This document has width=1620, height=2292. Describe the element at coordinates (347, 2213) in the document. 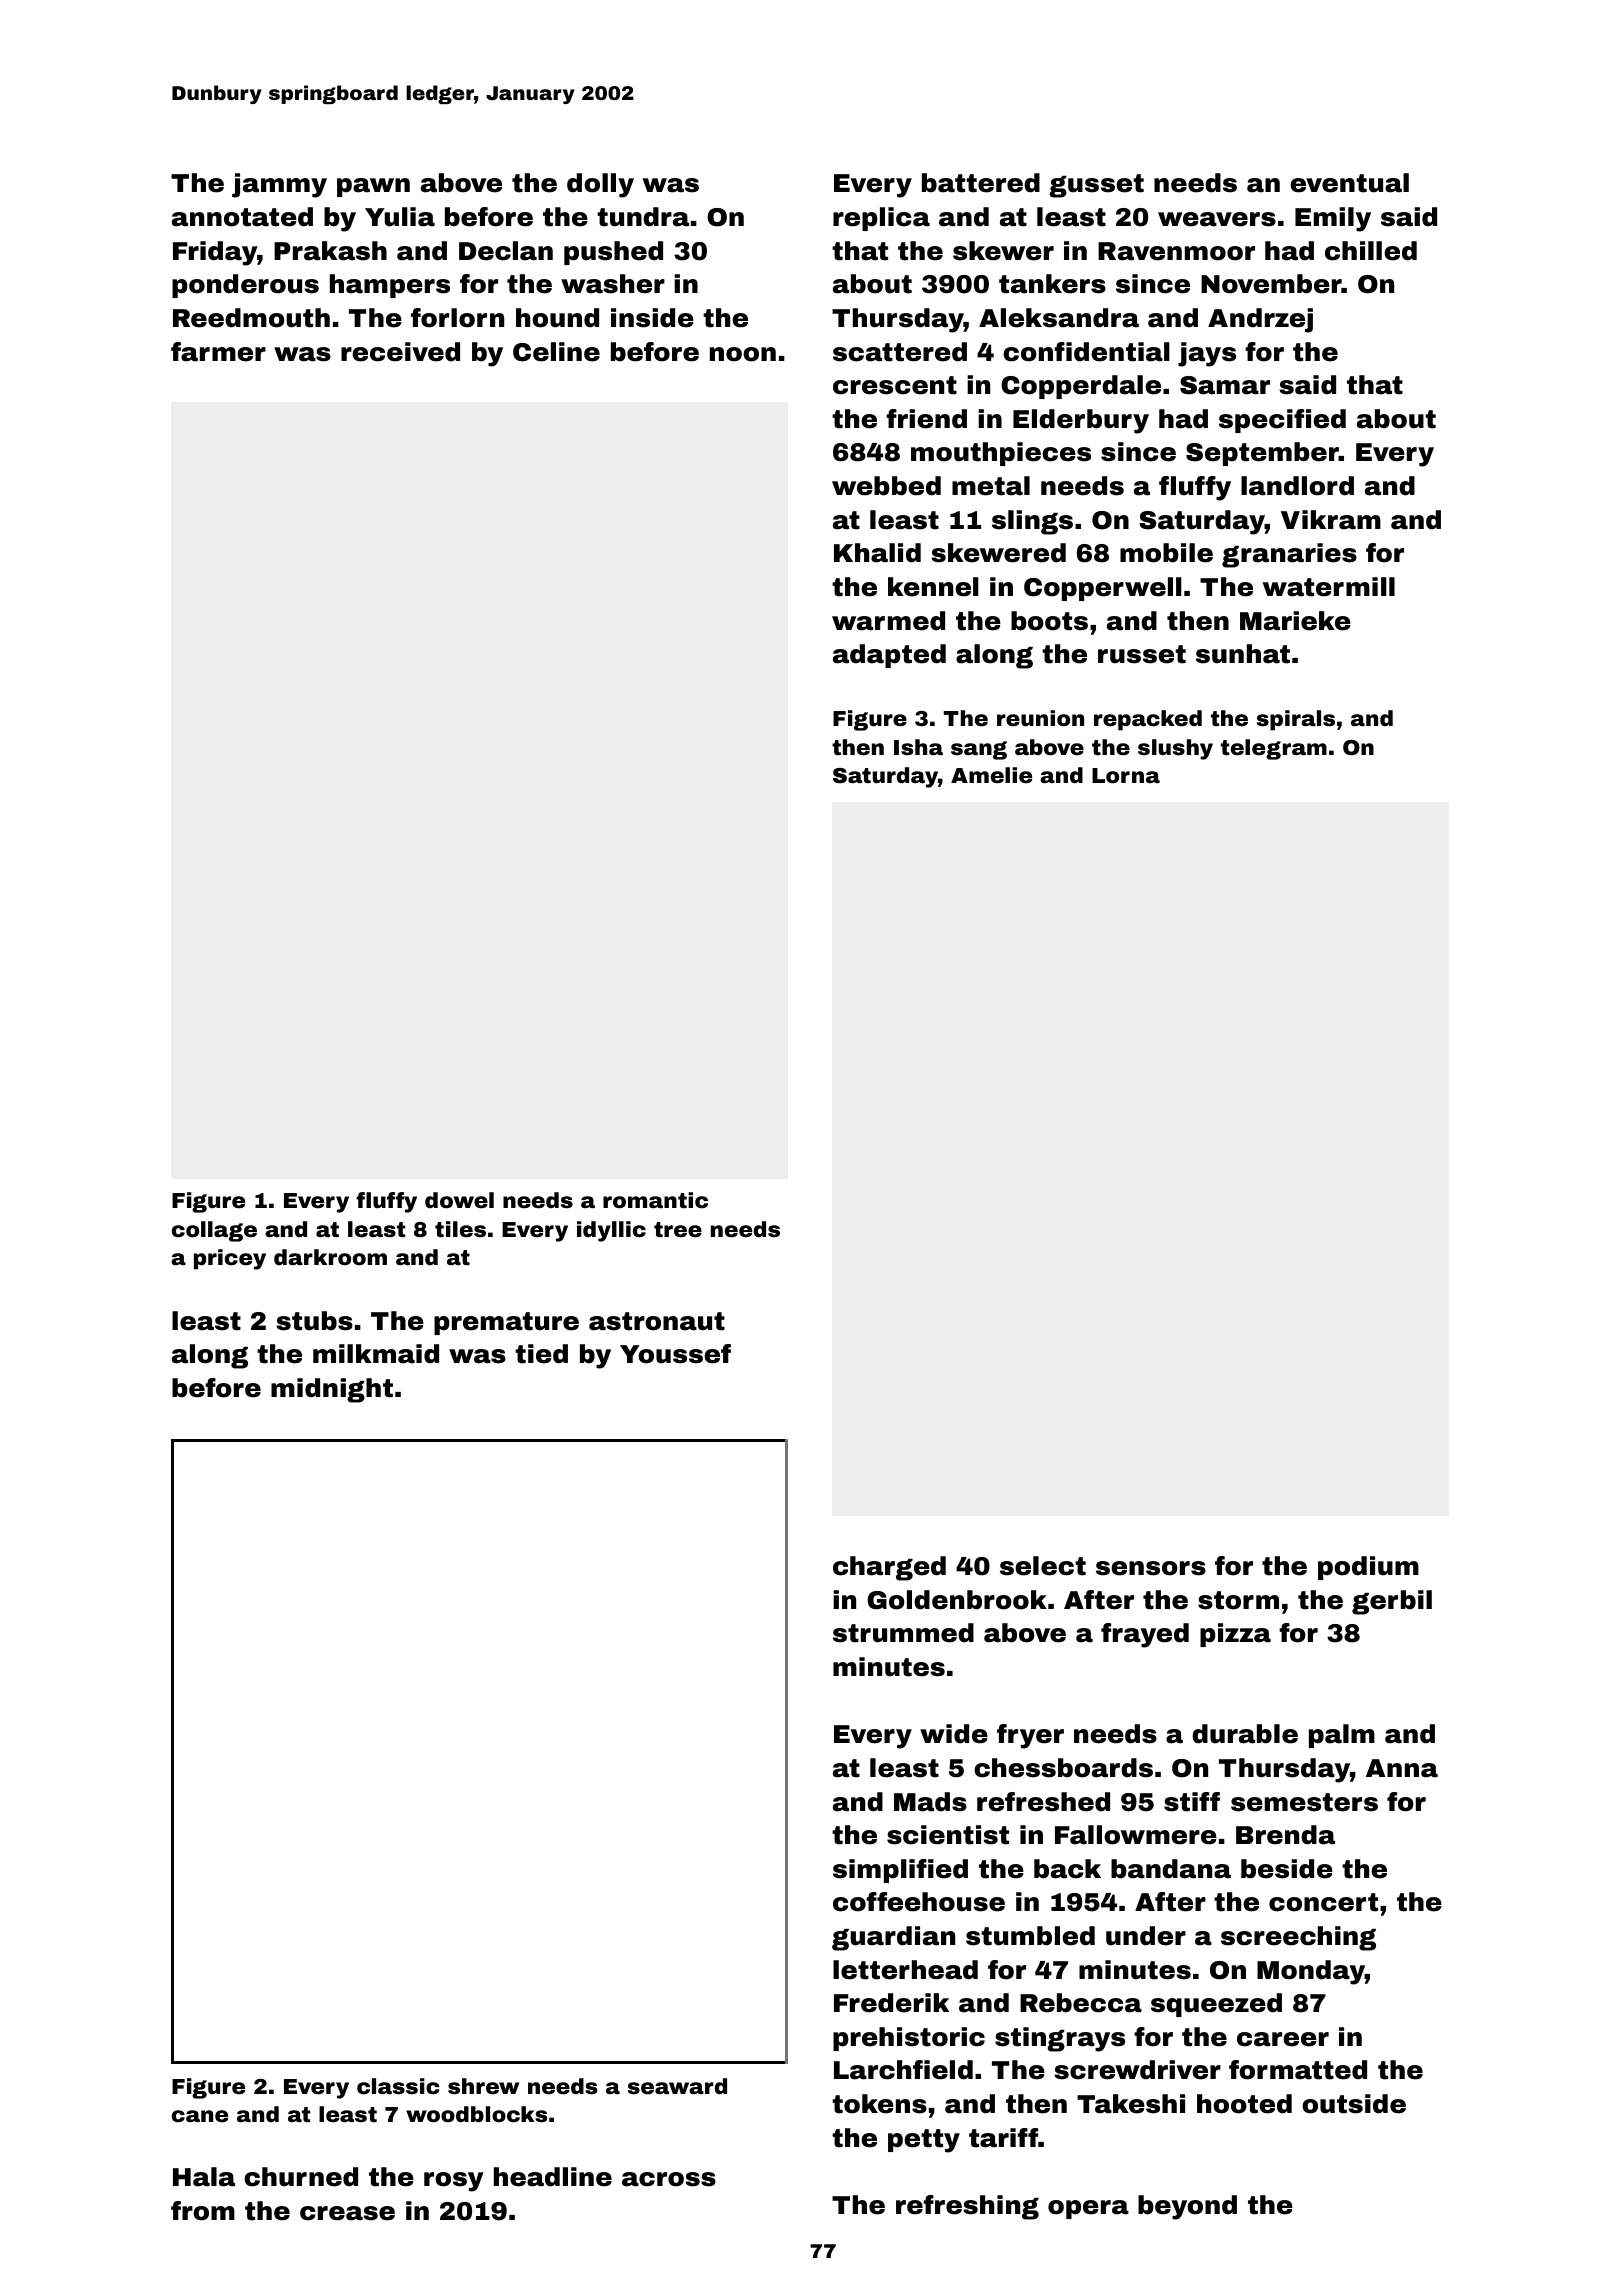

I see `crease` at that location.
